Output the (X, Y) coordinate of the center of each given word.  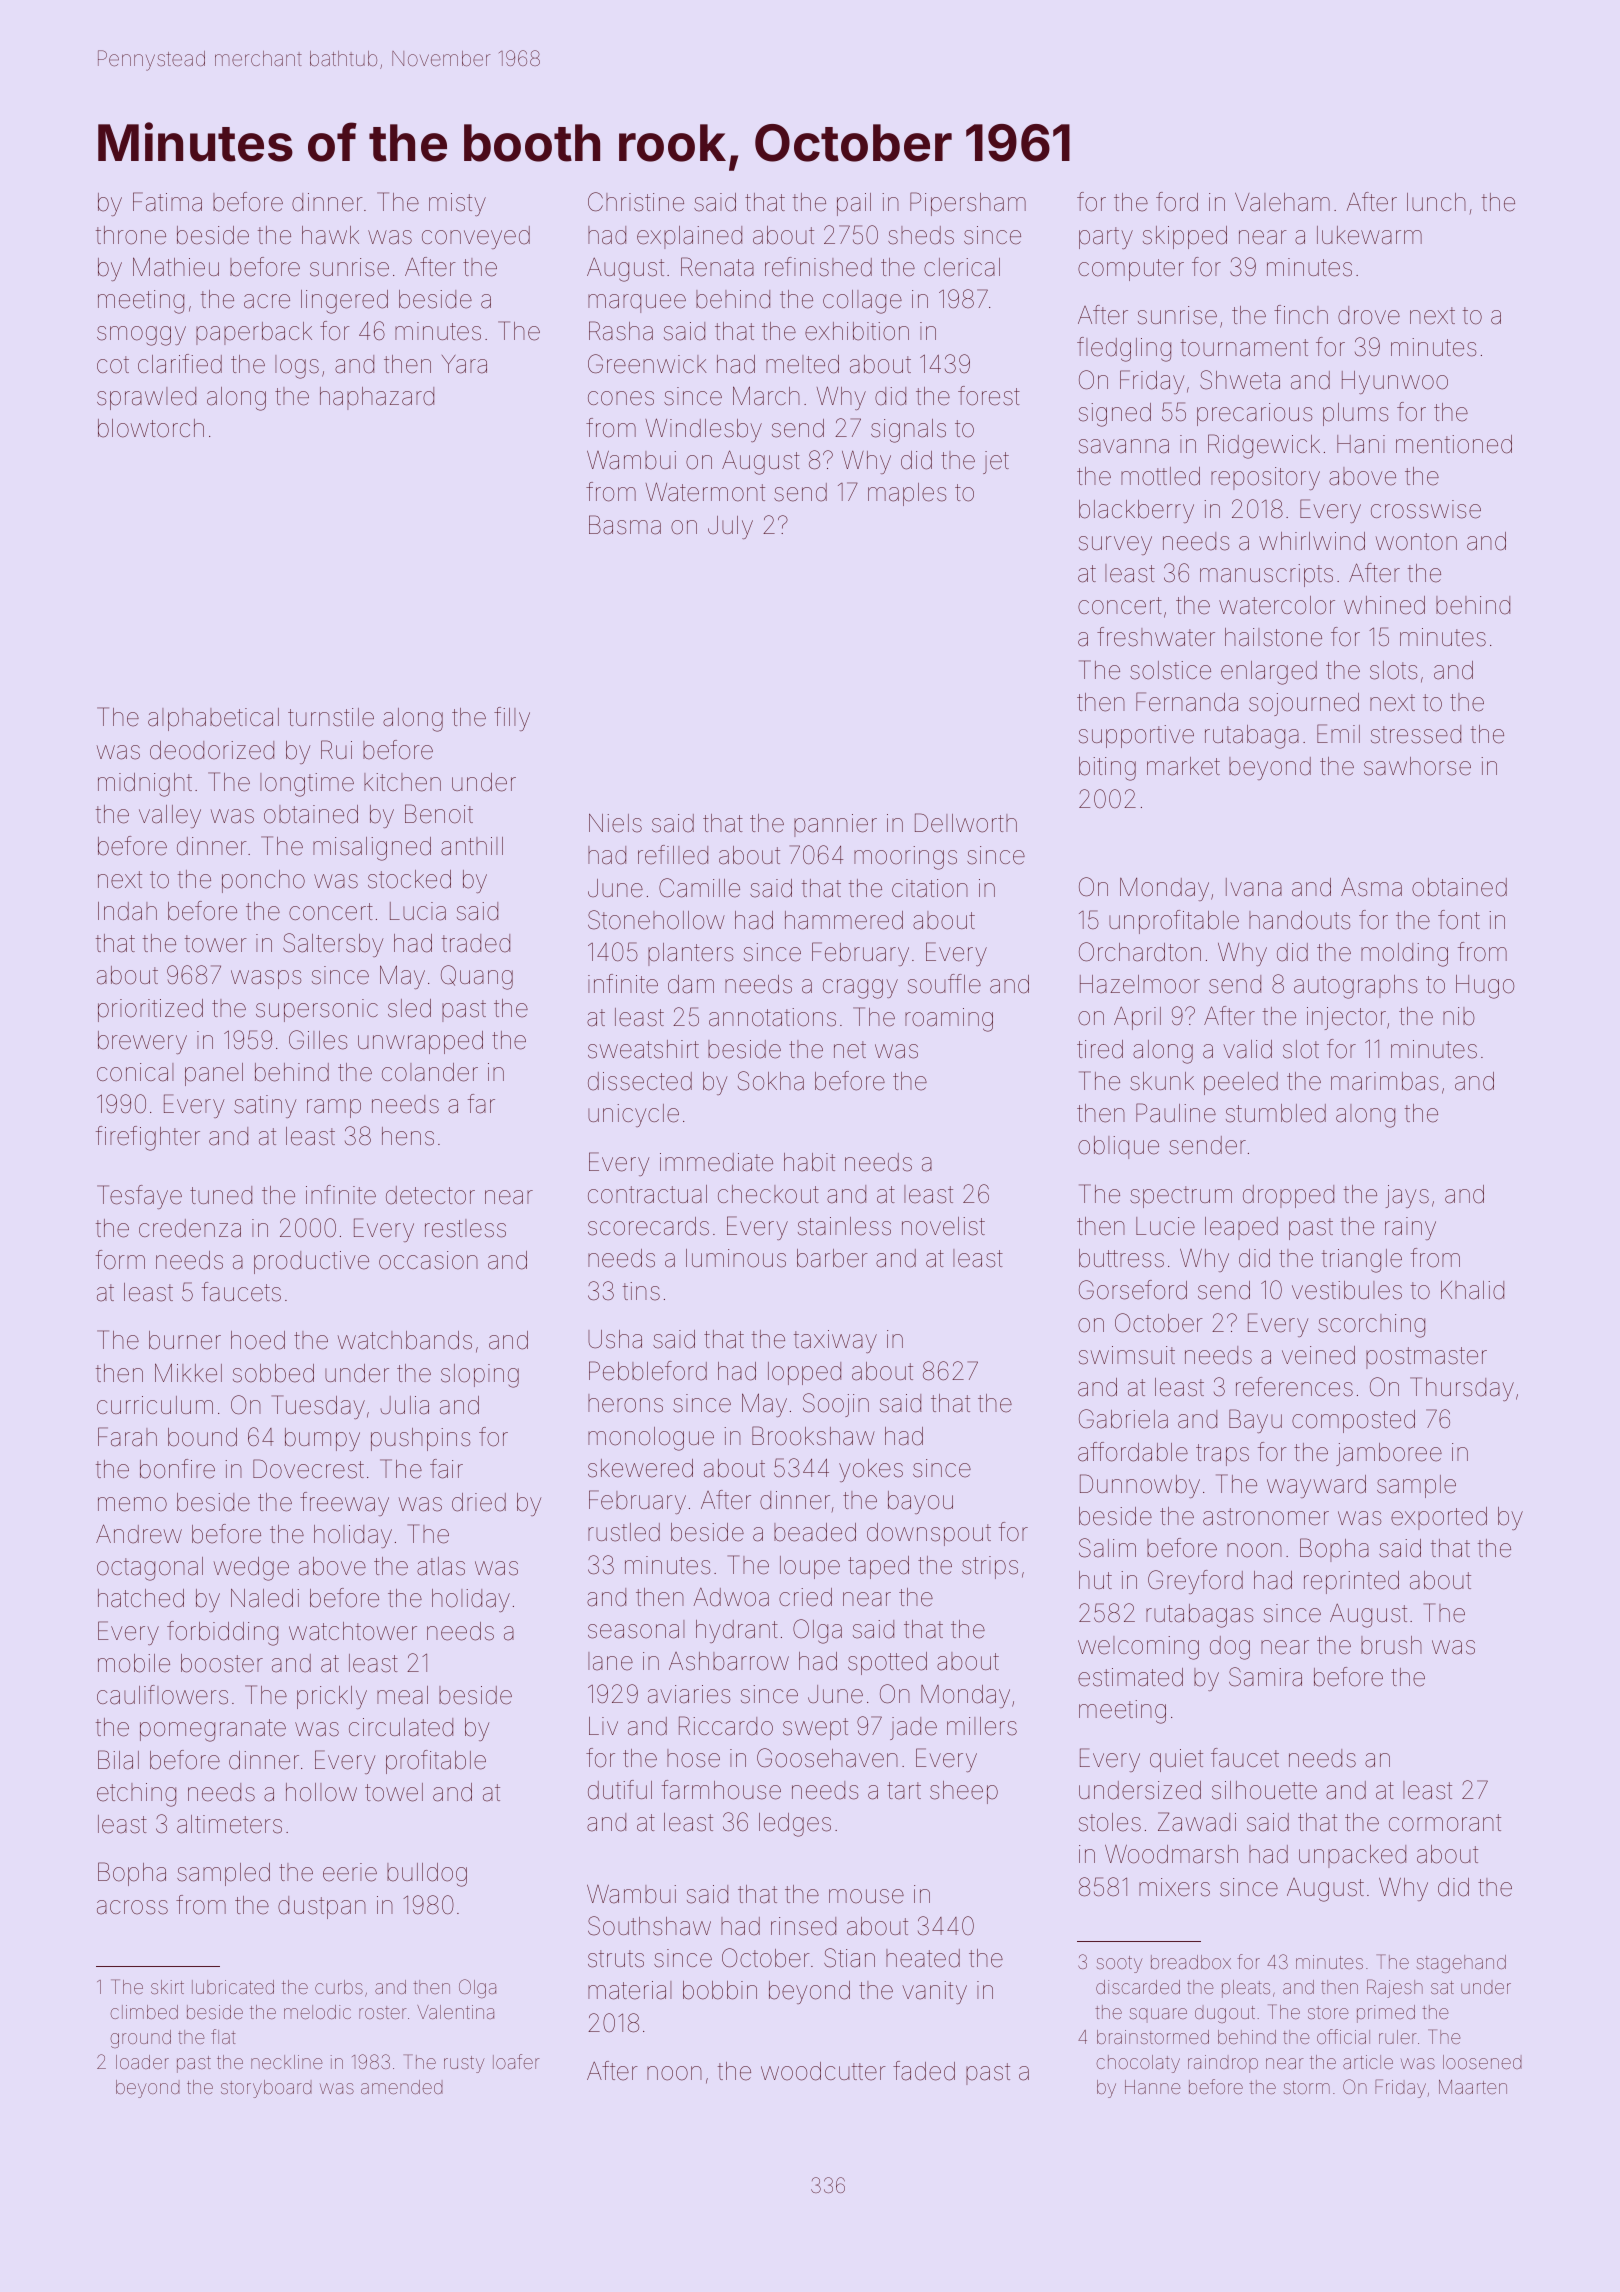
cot (113, 365)
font (1459, 920)
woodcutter (823, 2071)
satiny (265, 1106)
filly (512, 719)
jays (1407, 1196)
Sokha (771, 1081)
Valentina (455, 2012)
